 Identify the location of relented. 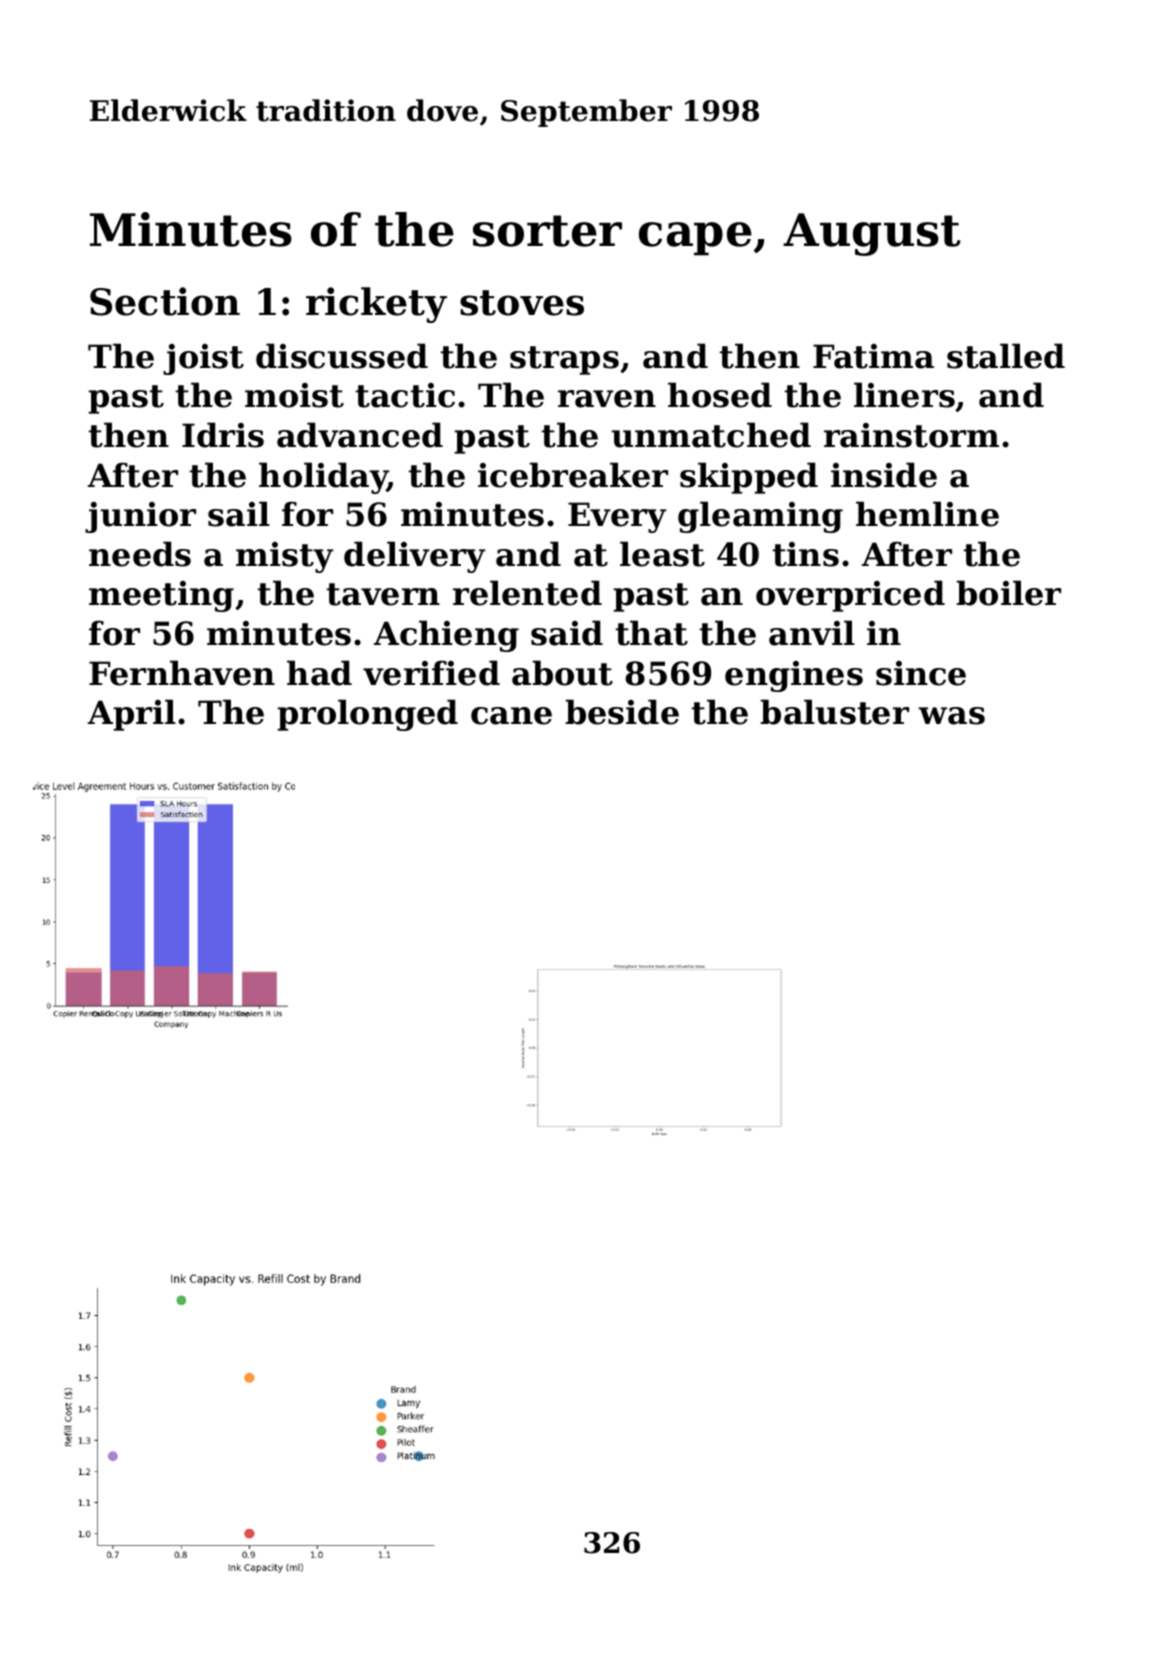
(527, 593).
